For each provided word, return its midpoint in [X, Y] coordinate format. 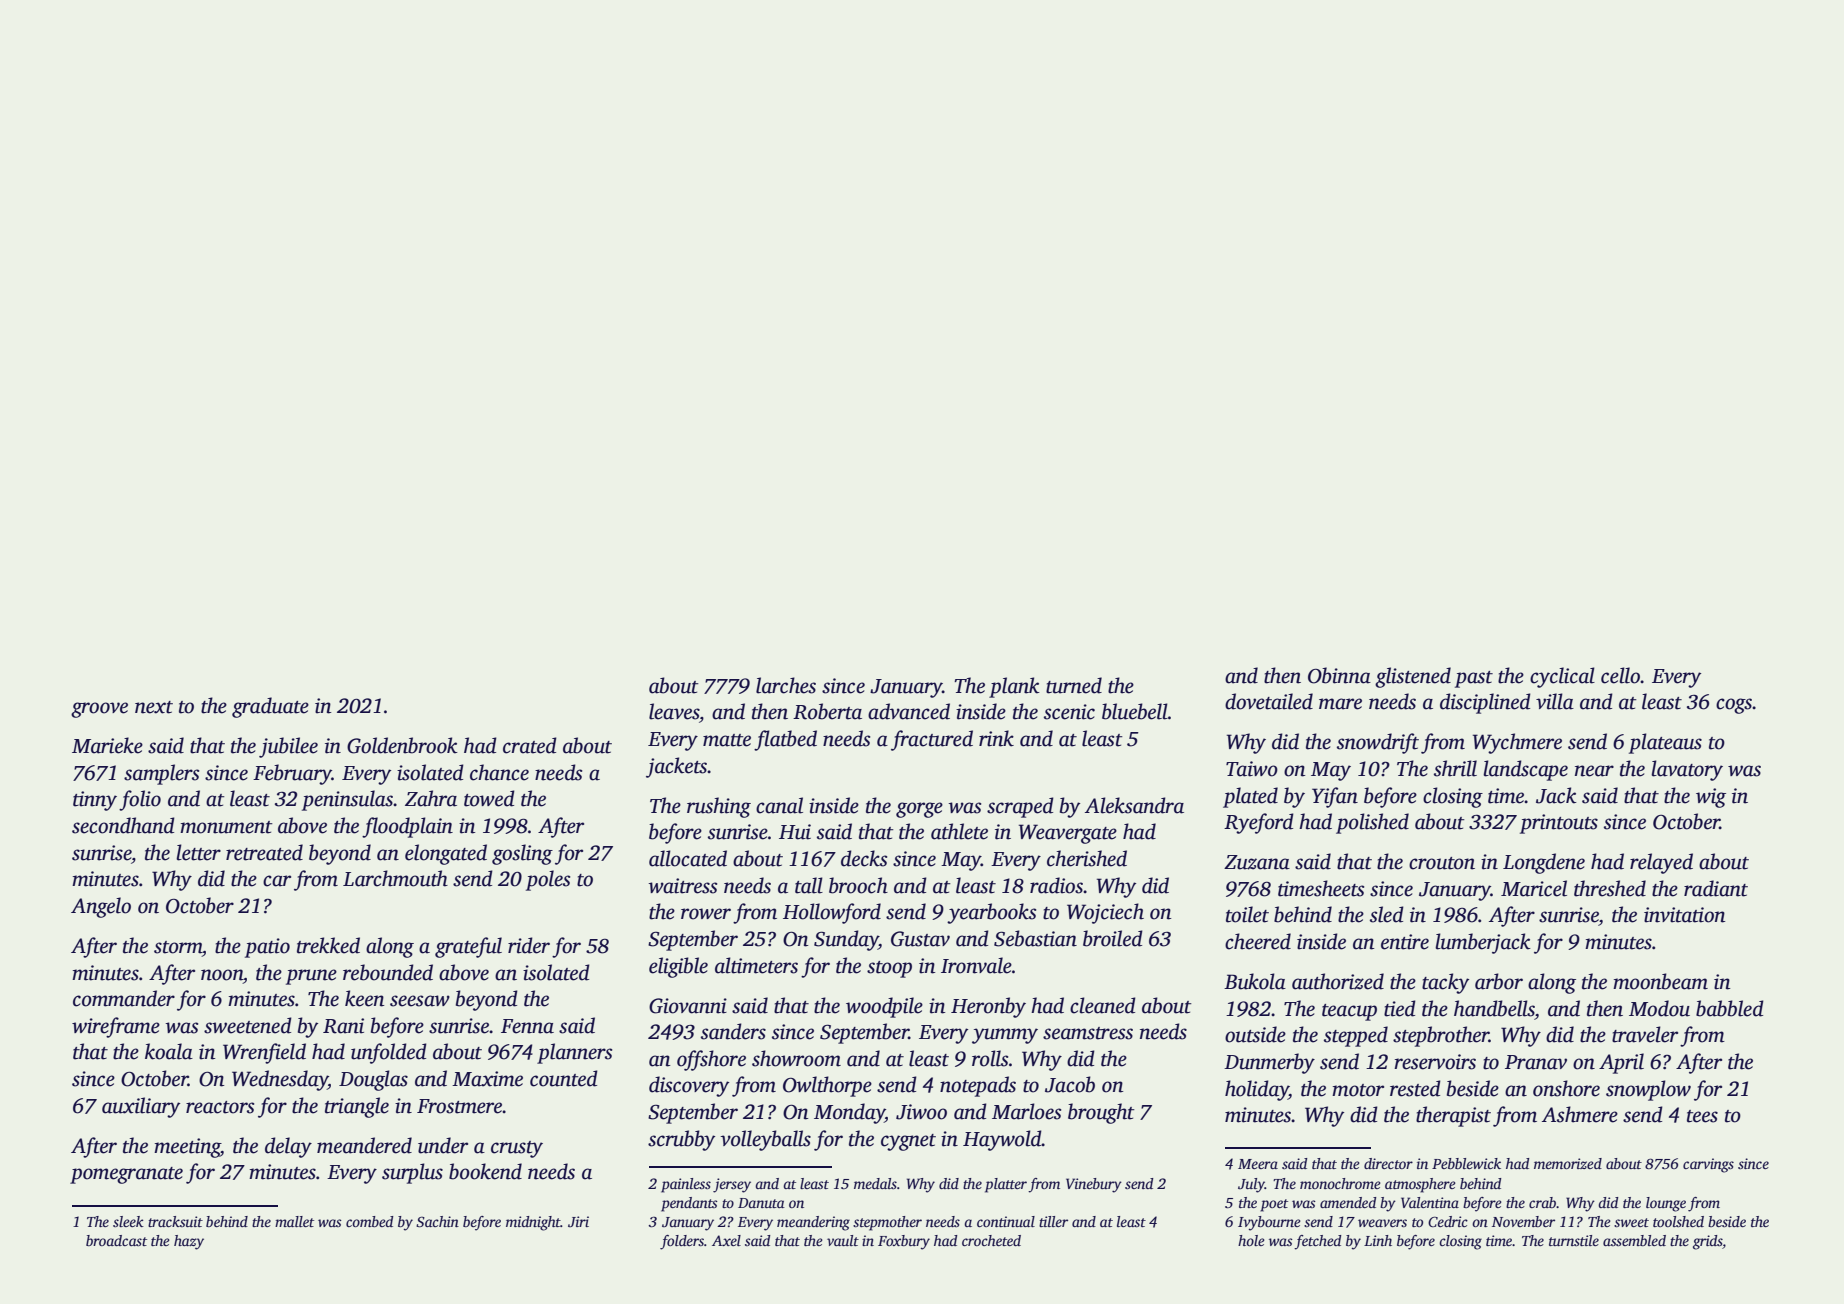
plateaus [1665, 743]
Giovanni [688, 1006]
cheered [1258, 941]
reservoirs [1435, 1062]
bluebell [1135, 711]
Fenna [527, 1026]
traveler [1645, 1034]
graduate [270, 707]
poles [548, 880]
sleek [128, 1221]
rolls [990, 1058]
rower [706, 914]
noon [222, 975]
